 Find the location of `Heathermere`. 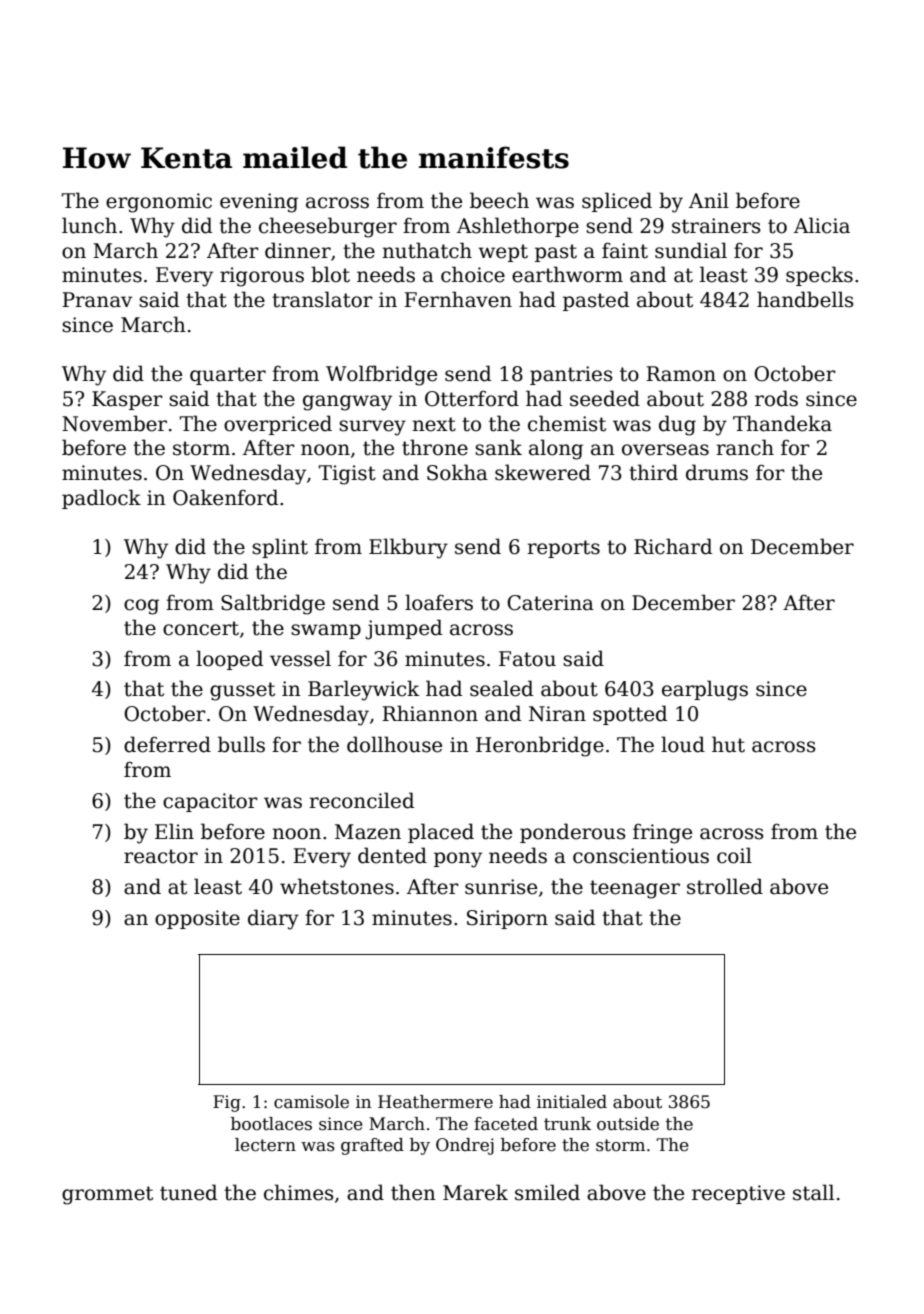

Heathermere is located at coordinates (435, 1102).
